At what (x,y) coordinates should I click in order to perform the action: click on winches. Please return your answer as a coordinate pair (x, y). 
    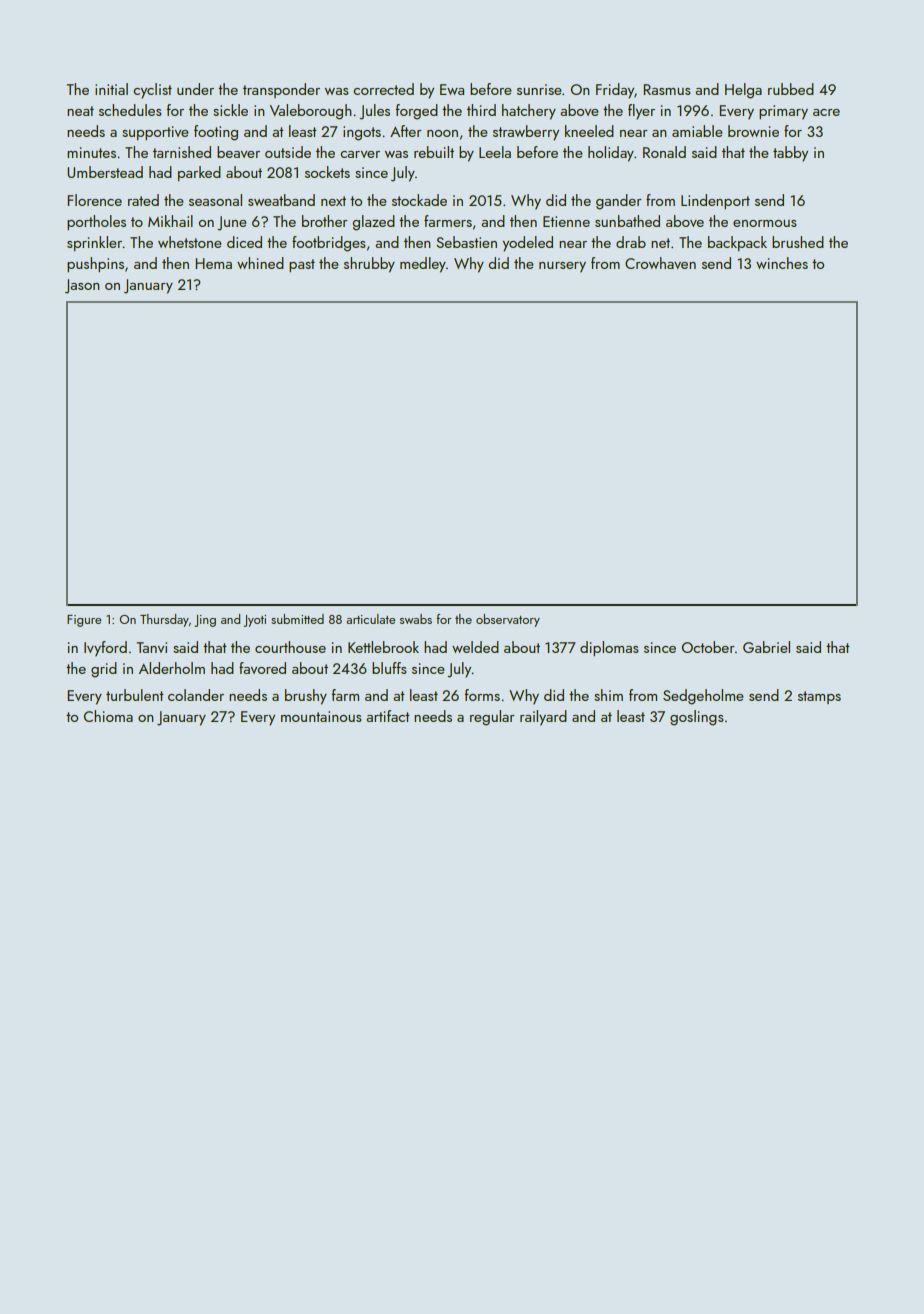
    Looking at the image, I should click on (782, 263).
